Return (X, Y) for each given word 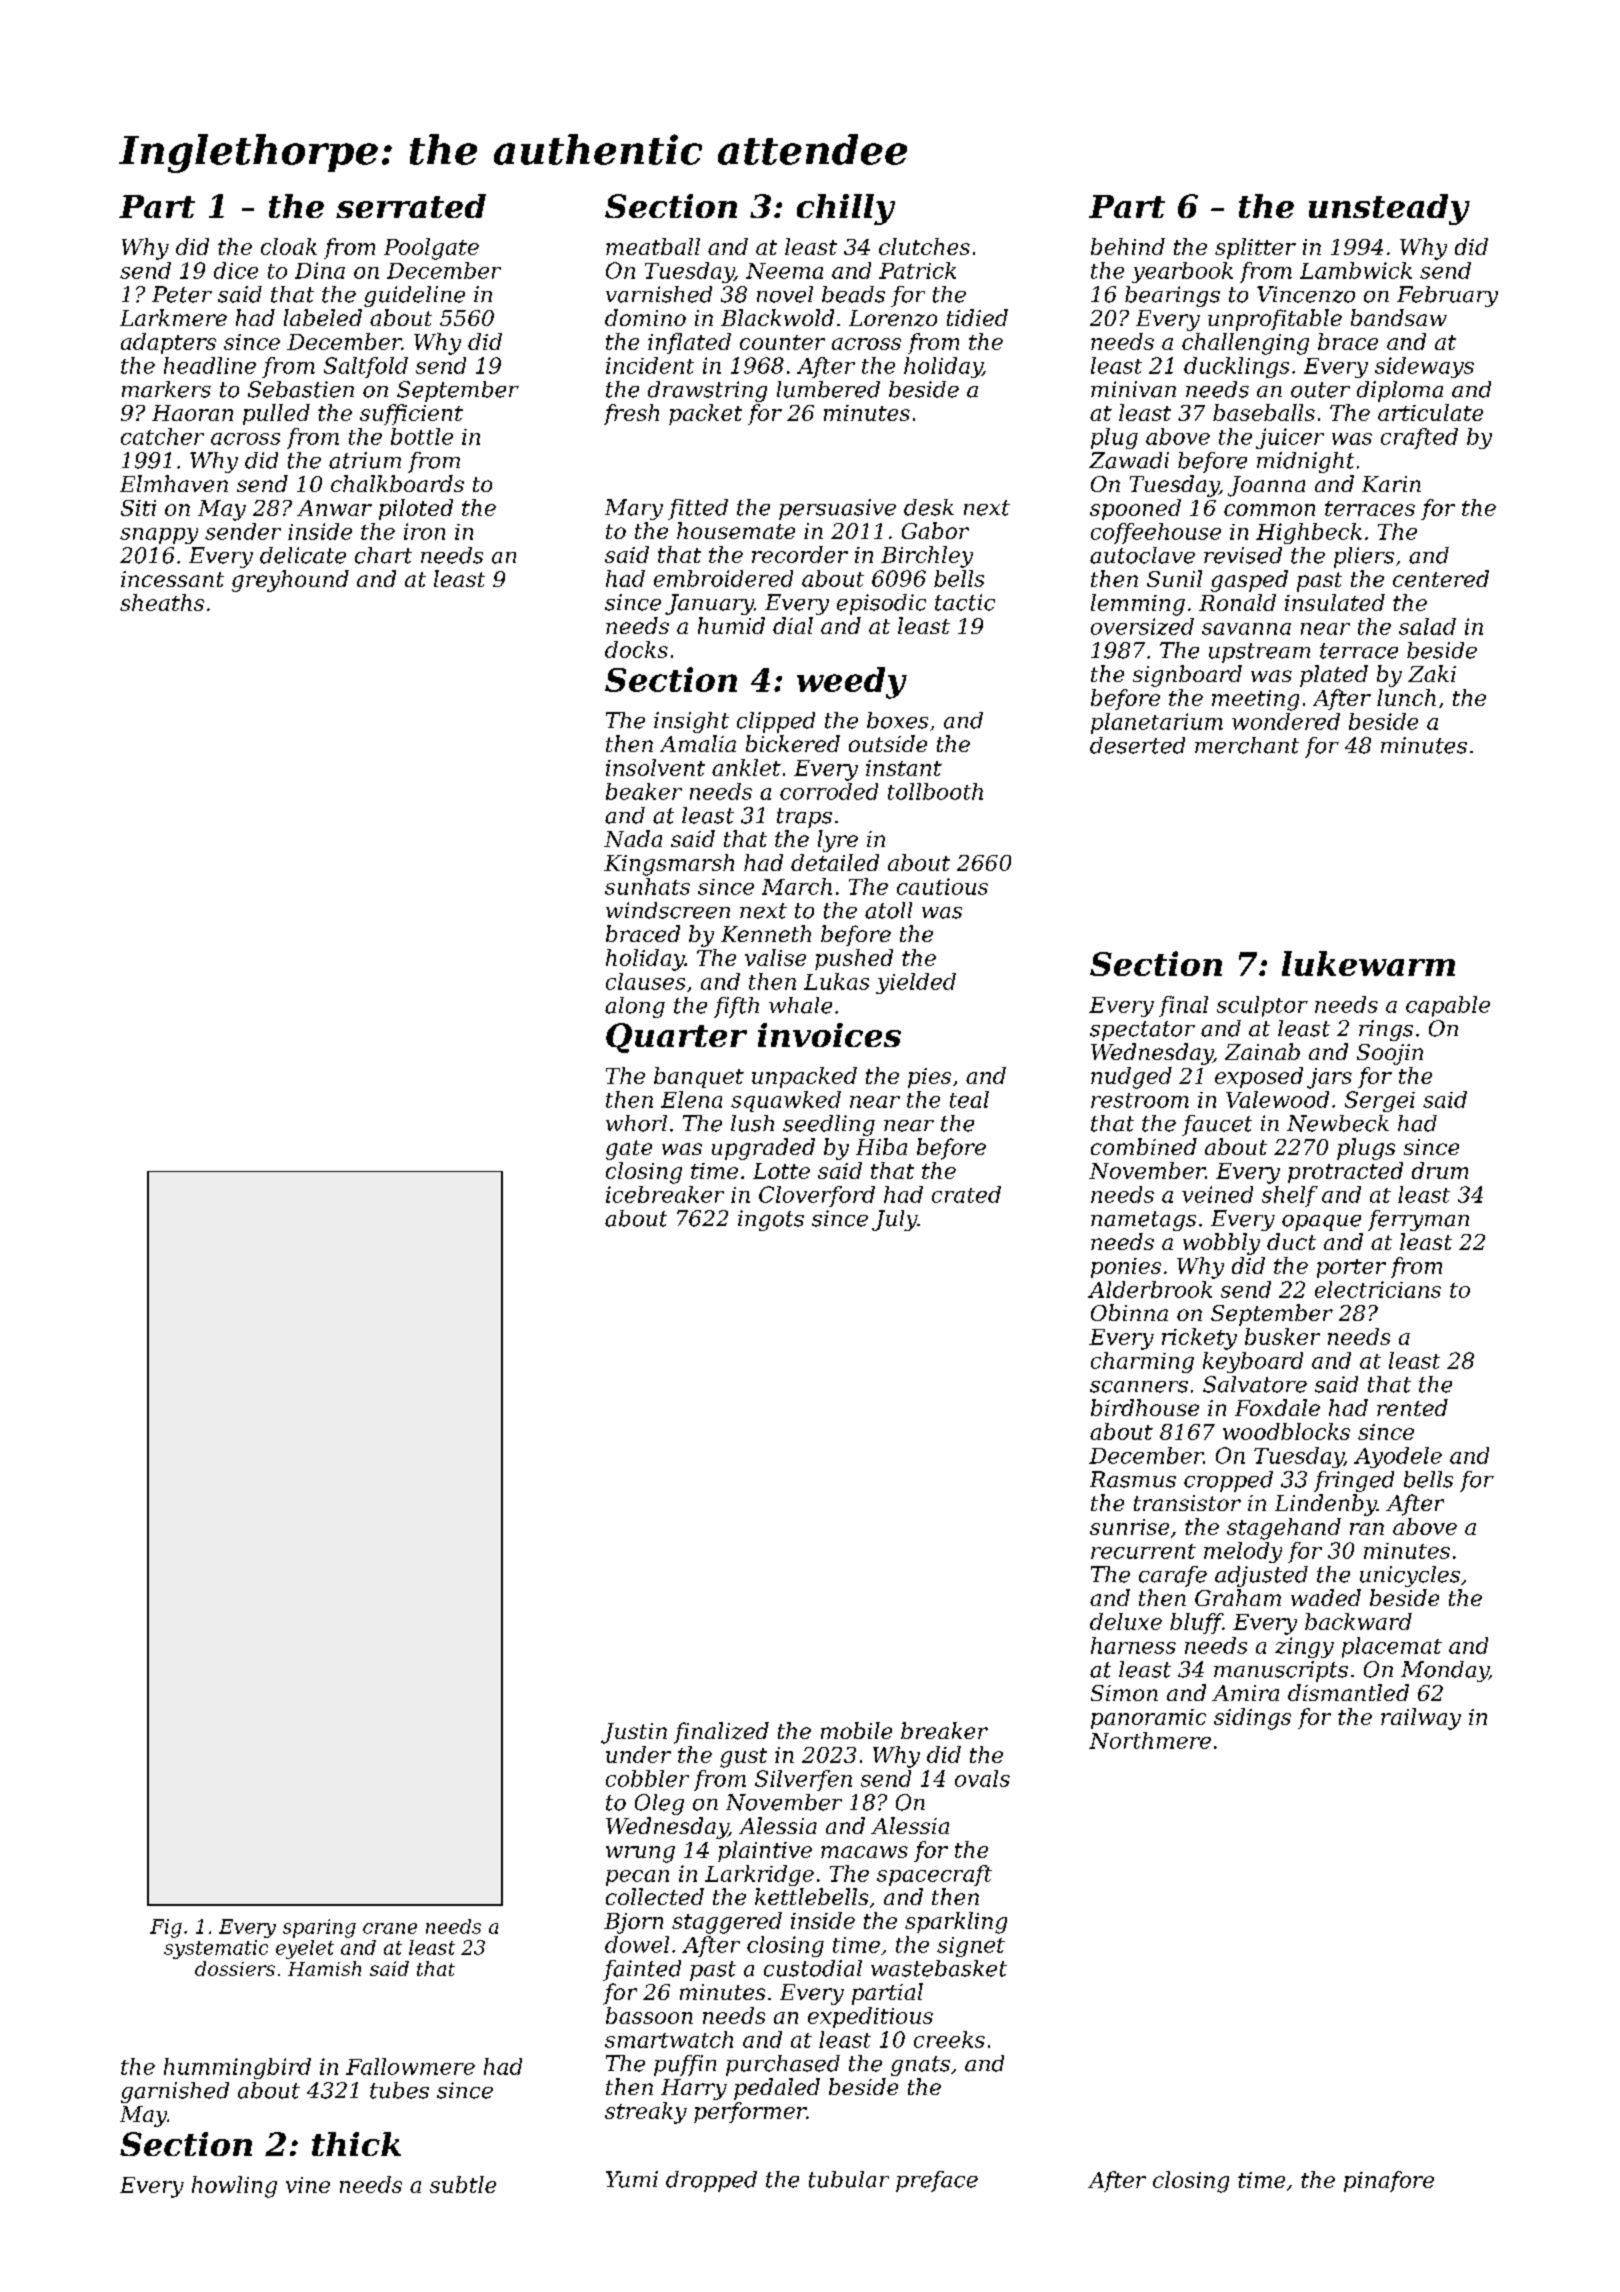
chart (383, 555)
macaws (864, 1852)
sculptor (1262, 1006)
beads (853, 294)
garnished (175, 2092)
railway (1421, 1719)
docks (636, 649)
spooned (1135, 509)
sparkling (956, 1923)
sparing (319, 1928)
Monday (1445, 1671)
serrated (411, 206)
